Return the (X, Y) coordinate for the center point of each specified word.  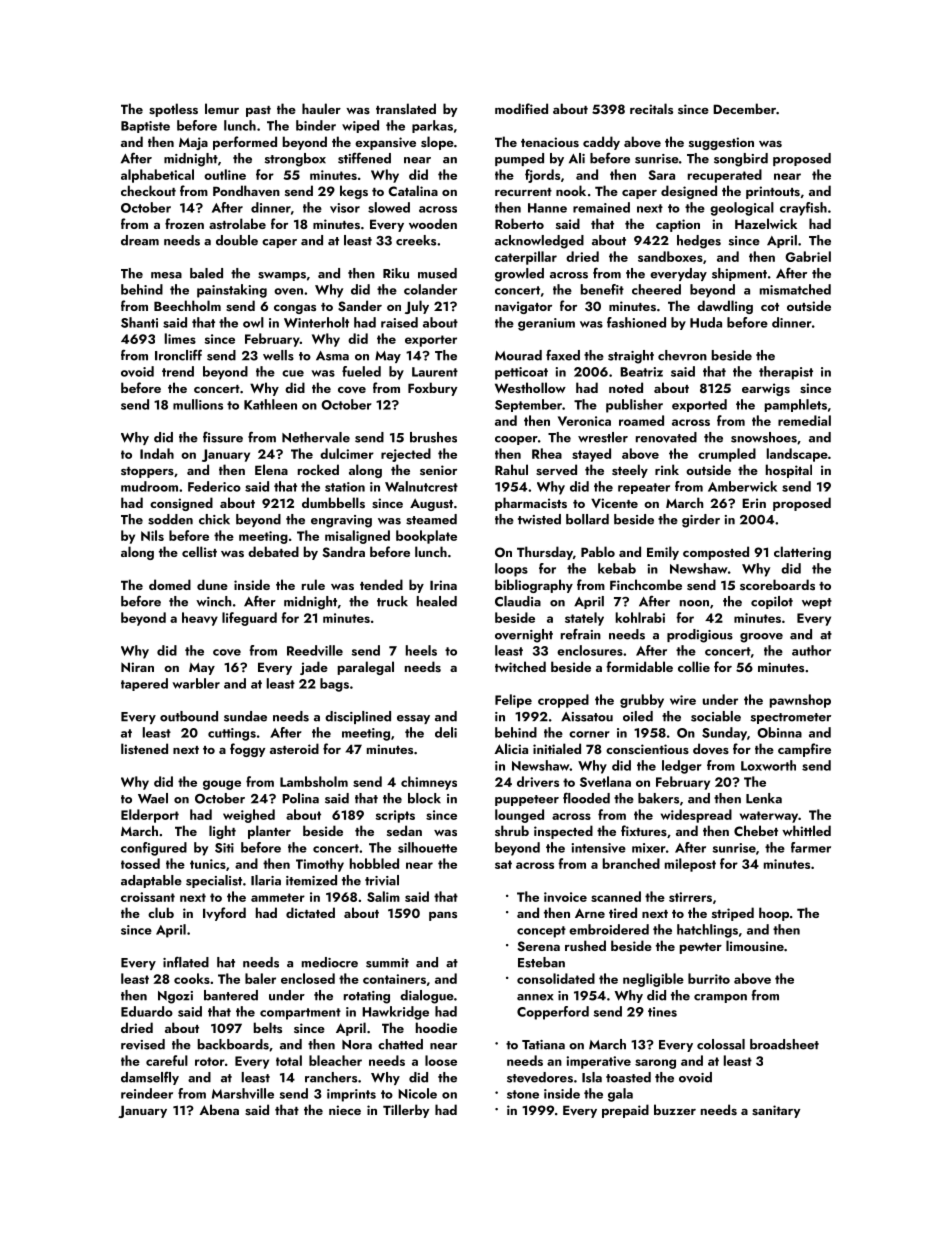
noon (694, 603)
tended (381, 584)
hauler (321, 108)
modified (521, 108)
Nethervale (316, 437)
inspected (563, 832)
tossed (140, 863)
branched (631, 863)
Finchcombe (646, 584)
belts (268, 1027)
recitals (651, 108)
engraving (341, 521)
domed (170, 584)
